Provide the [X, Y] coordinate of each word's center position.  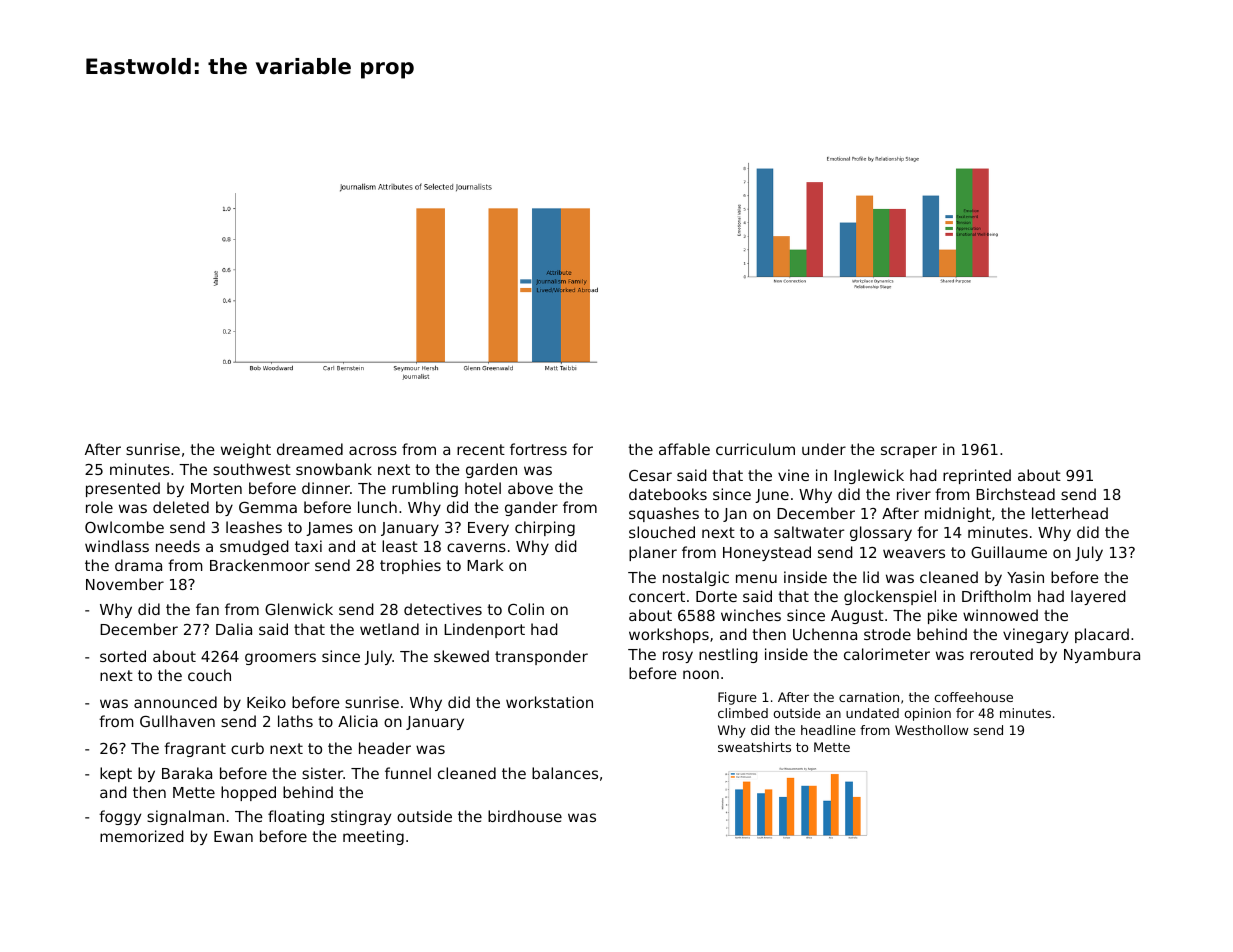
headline [828, 730]
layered [1098, 597]
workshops [669, 635]
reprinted [977, 476]
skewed [461, 656]
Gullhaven [177, 721]
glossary [881, 533]
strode [887, 634]
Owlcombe [124, 527]
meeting [373, 837]
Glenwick [299, 609]
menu [756, 578]
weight [246, 450]
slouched [662, 532]
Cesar [650, 475]
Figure [737, 698]
